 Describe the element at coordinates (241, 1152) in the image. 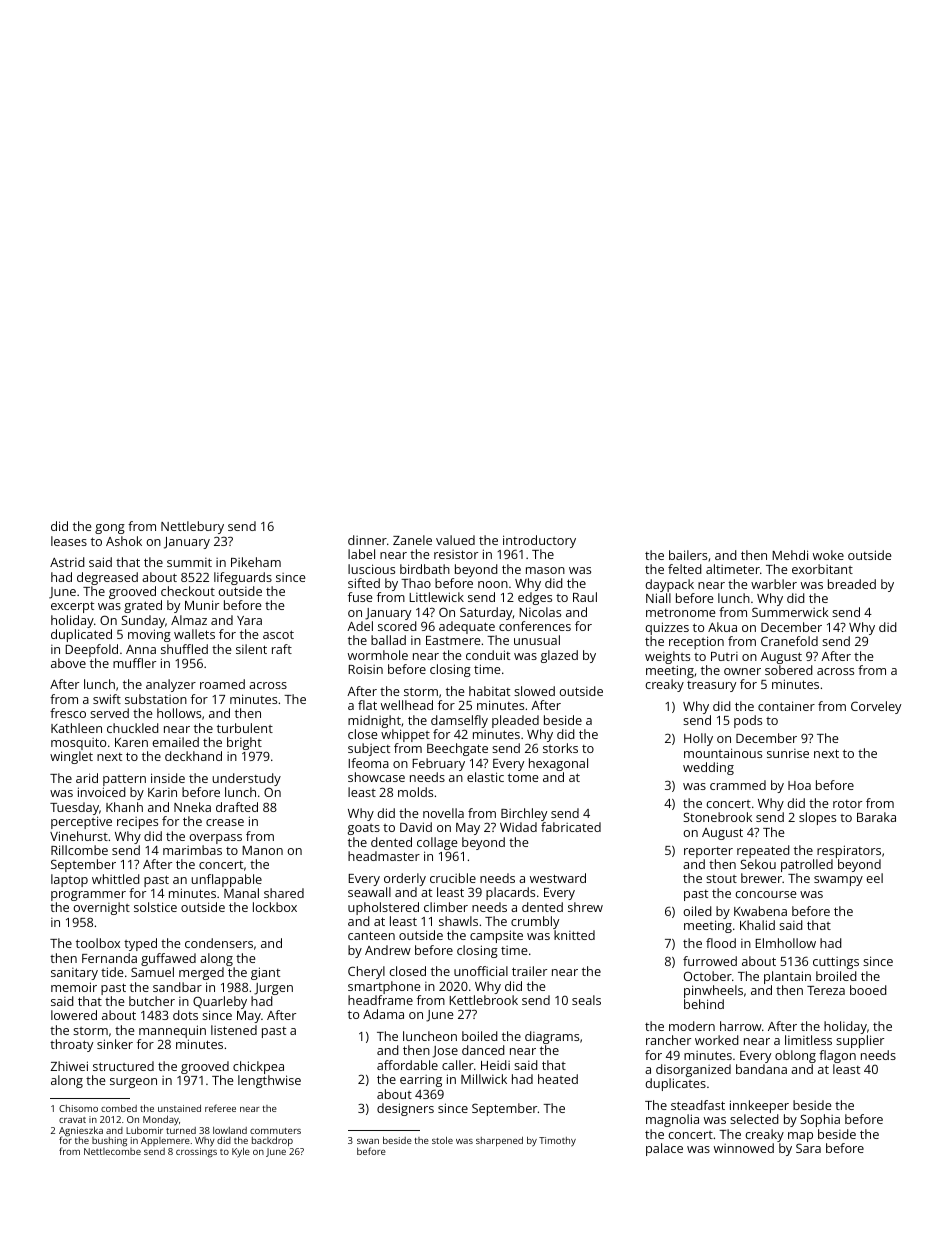

I see `Kyle` at that location.
